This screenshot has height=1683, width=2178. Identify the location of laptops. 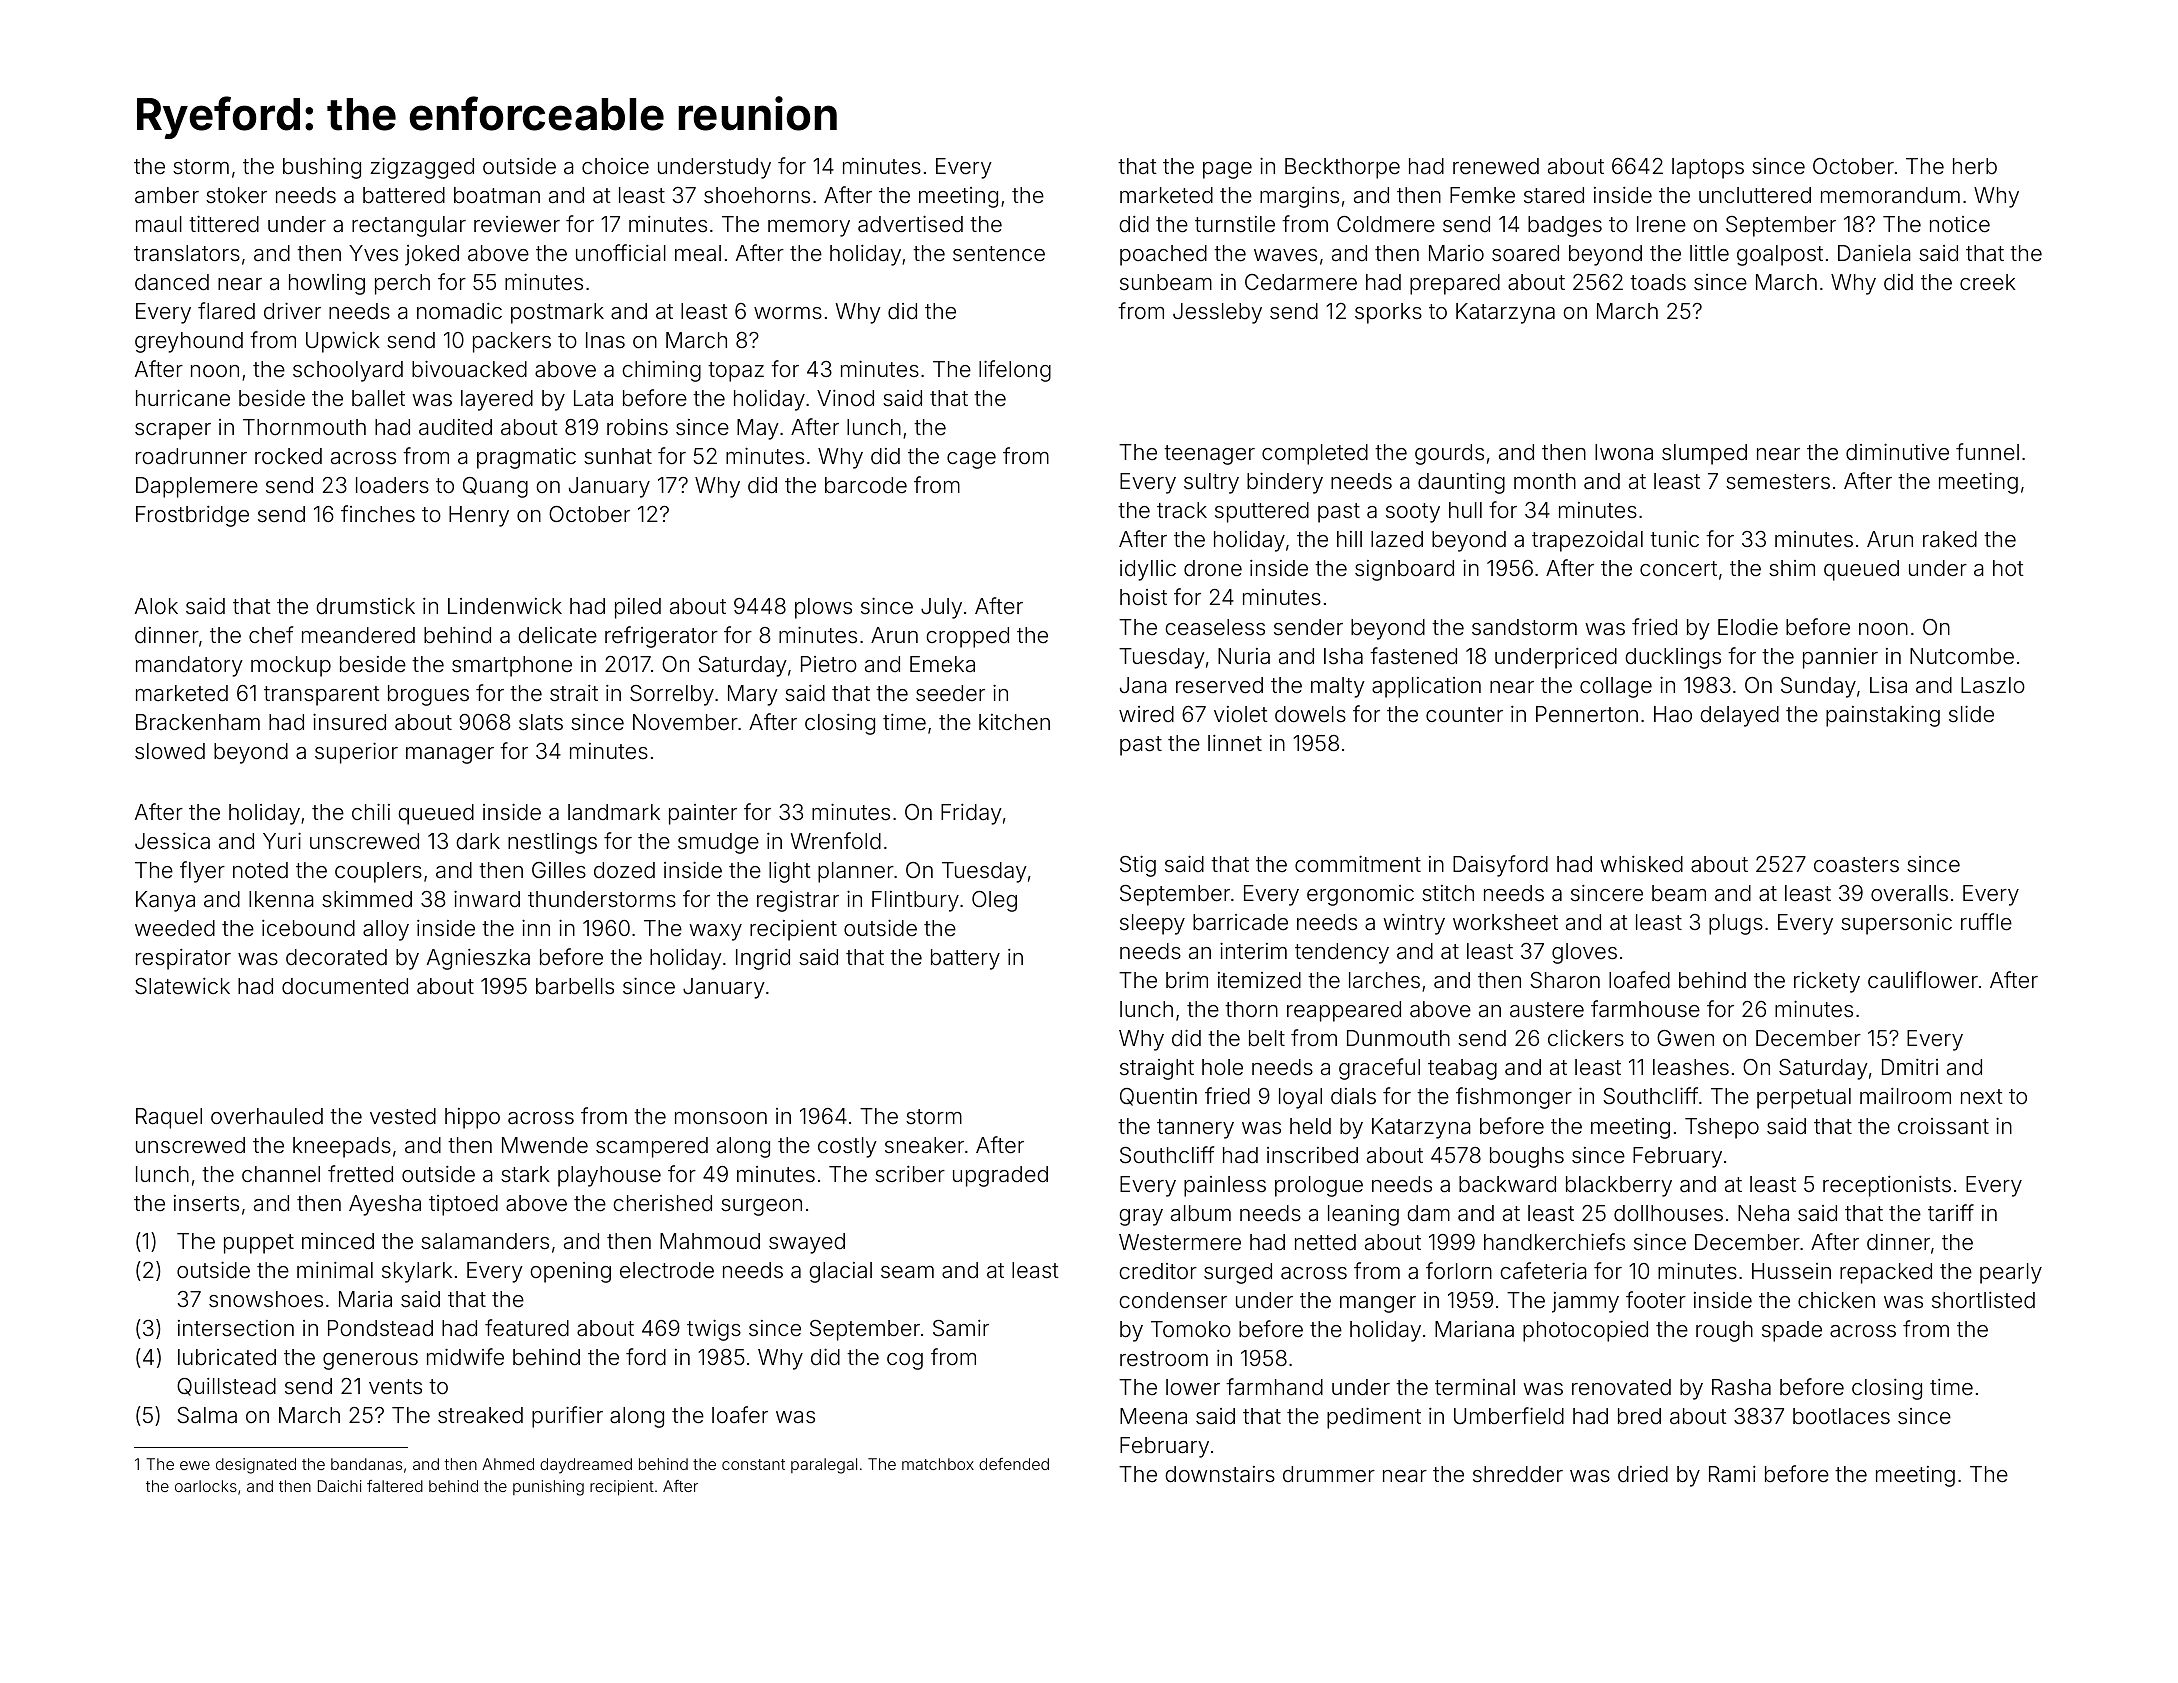
(1708, 168).
